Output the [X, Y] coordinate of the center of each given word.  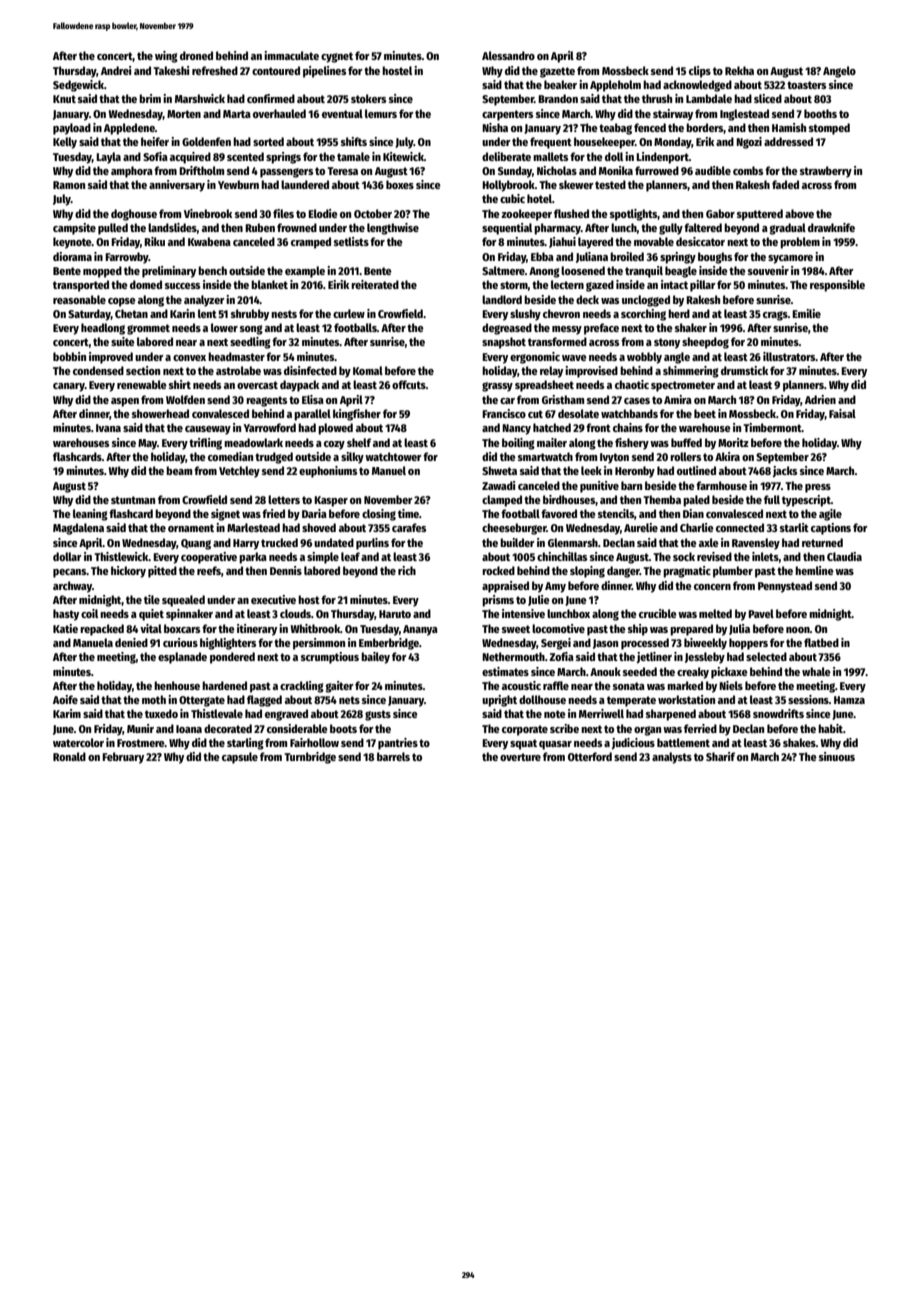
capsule [240, 758]
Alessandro [508, 55]
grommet [148, 329]
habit [830, 728]
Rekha [739, 70]
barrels [393, 756]
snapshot [504, 343]
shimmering [691, 372]
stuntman [133, 500]
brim [150, 98]
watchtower [393, 456]
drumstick [744, 370]
